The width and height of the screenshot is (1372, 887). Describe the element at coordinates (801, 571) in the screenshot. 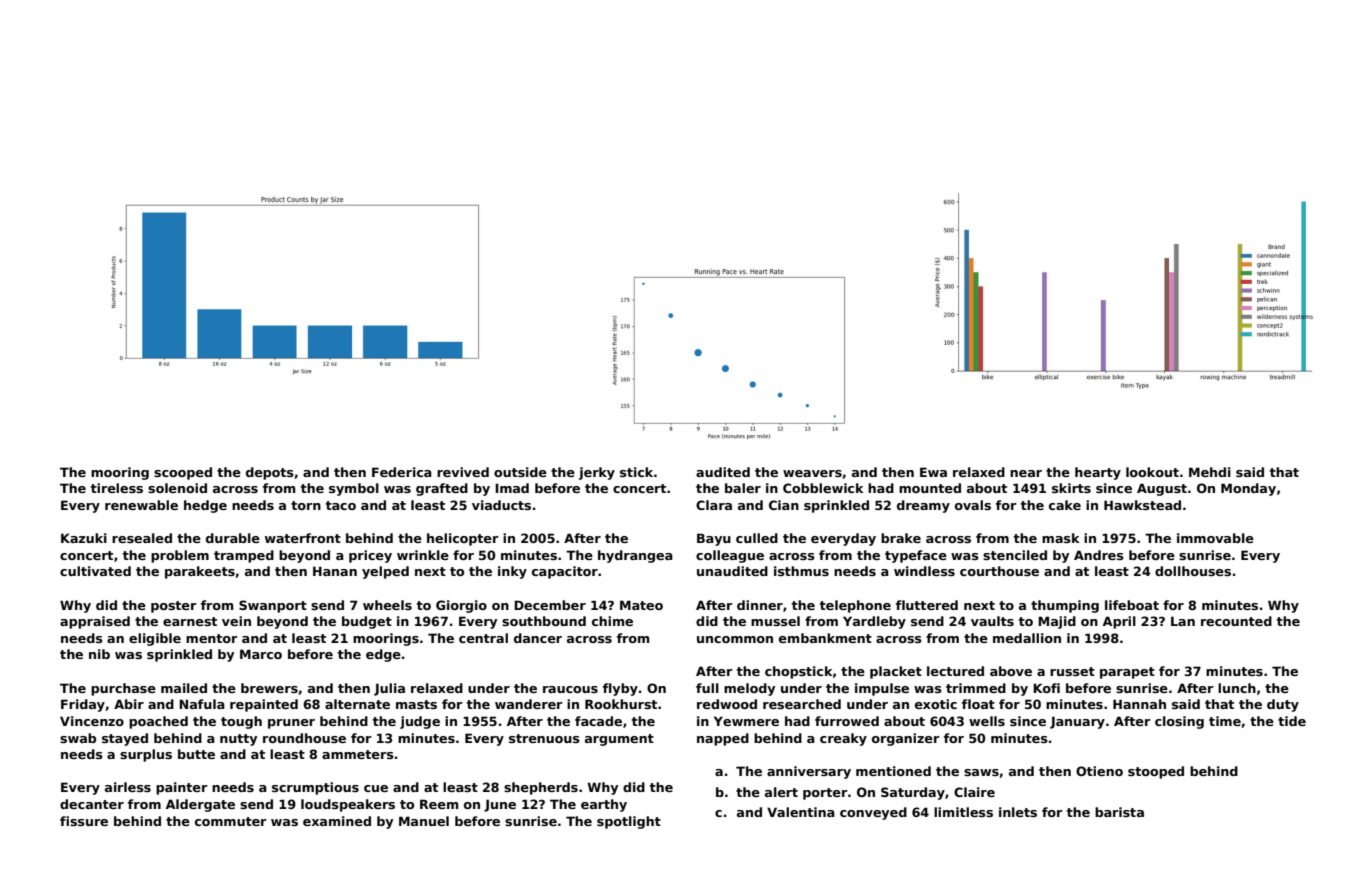

I see `isthmus` at that location.
